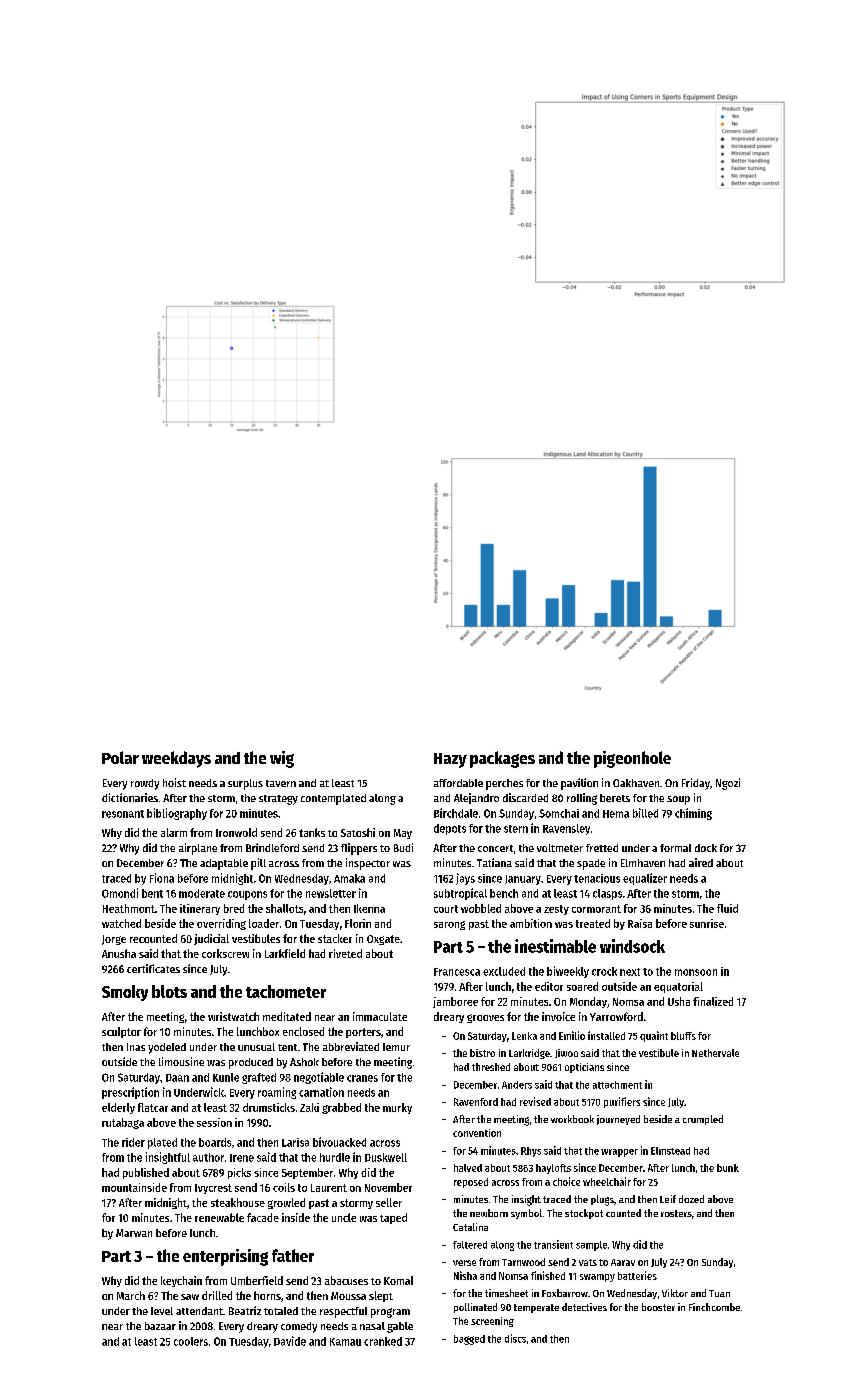 This document has width=849, height=1400. I want to click on strategy, so click(278, 800).
